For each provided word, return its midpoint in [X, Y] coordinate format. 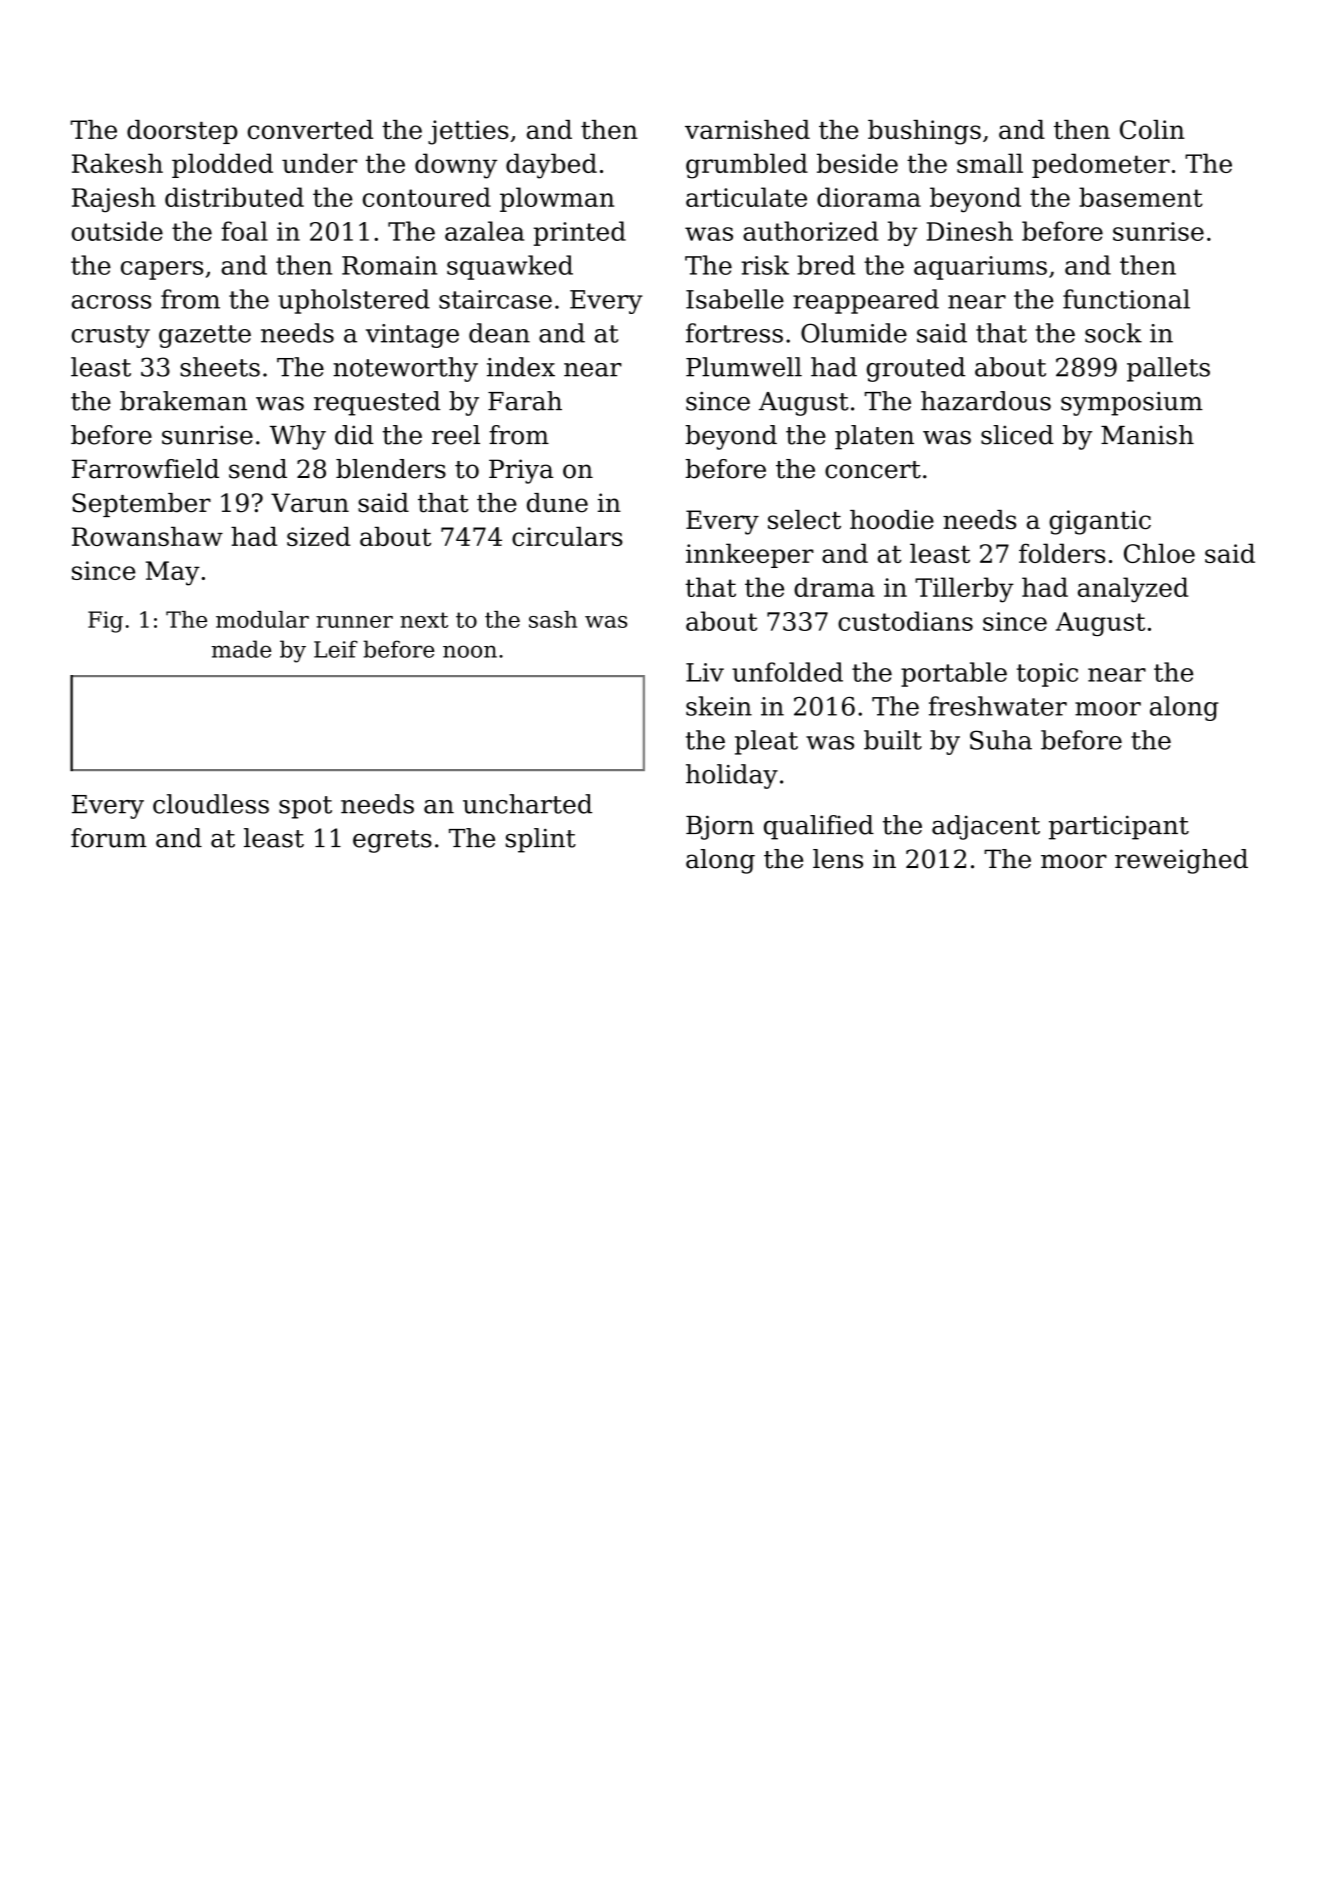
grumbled [747, 166]
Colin [1152, 129]
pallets [1168, 369]
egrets [392, 841]
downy [456, 166]
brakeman [183, 401]
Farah [525, 401]
